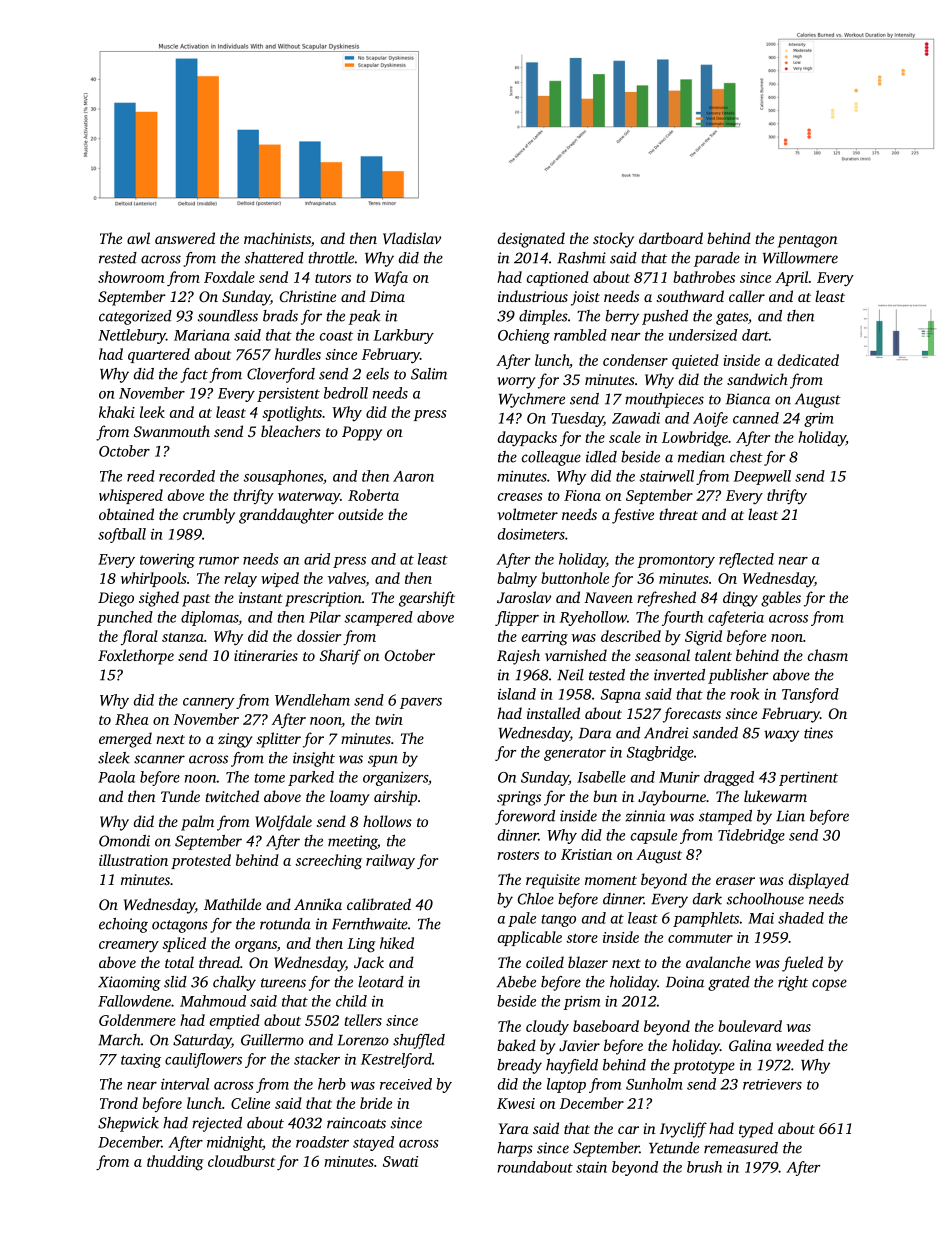 The height and width of the screenshot is (1233, 952). What do you see at coordinates (119, 1103) in the screenshot?
I see `Trond` at bounding box center [119, 1103].
